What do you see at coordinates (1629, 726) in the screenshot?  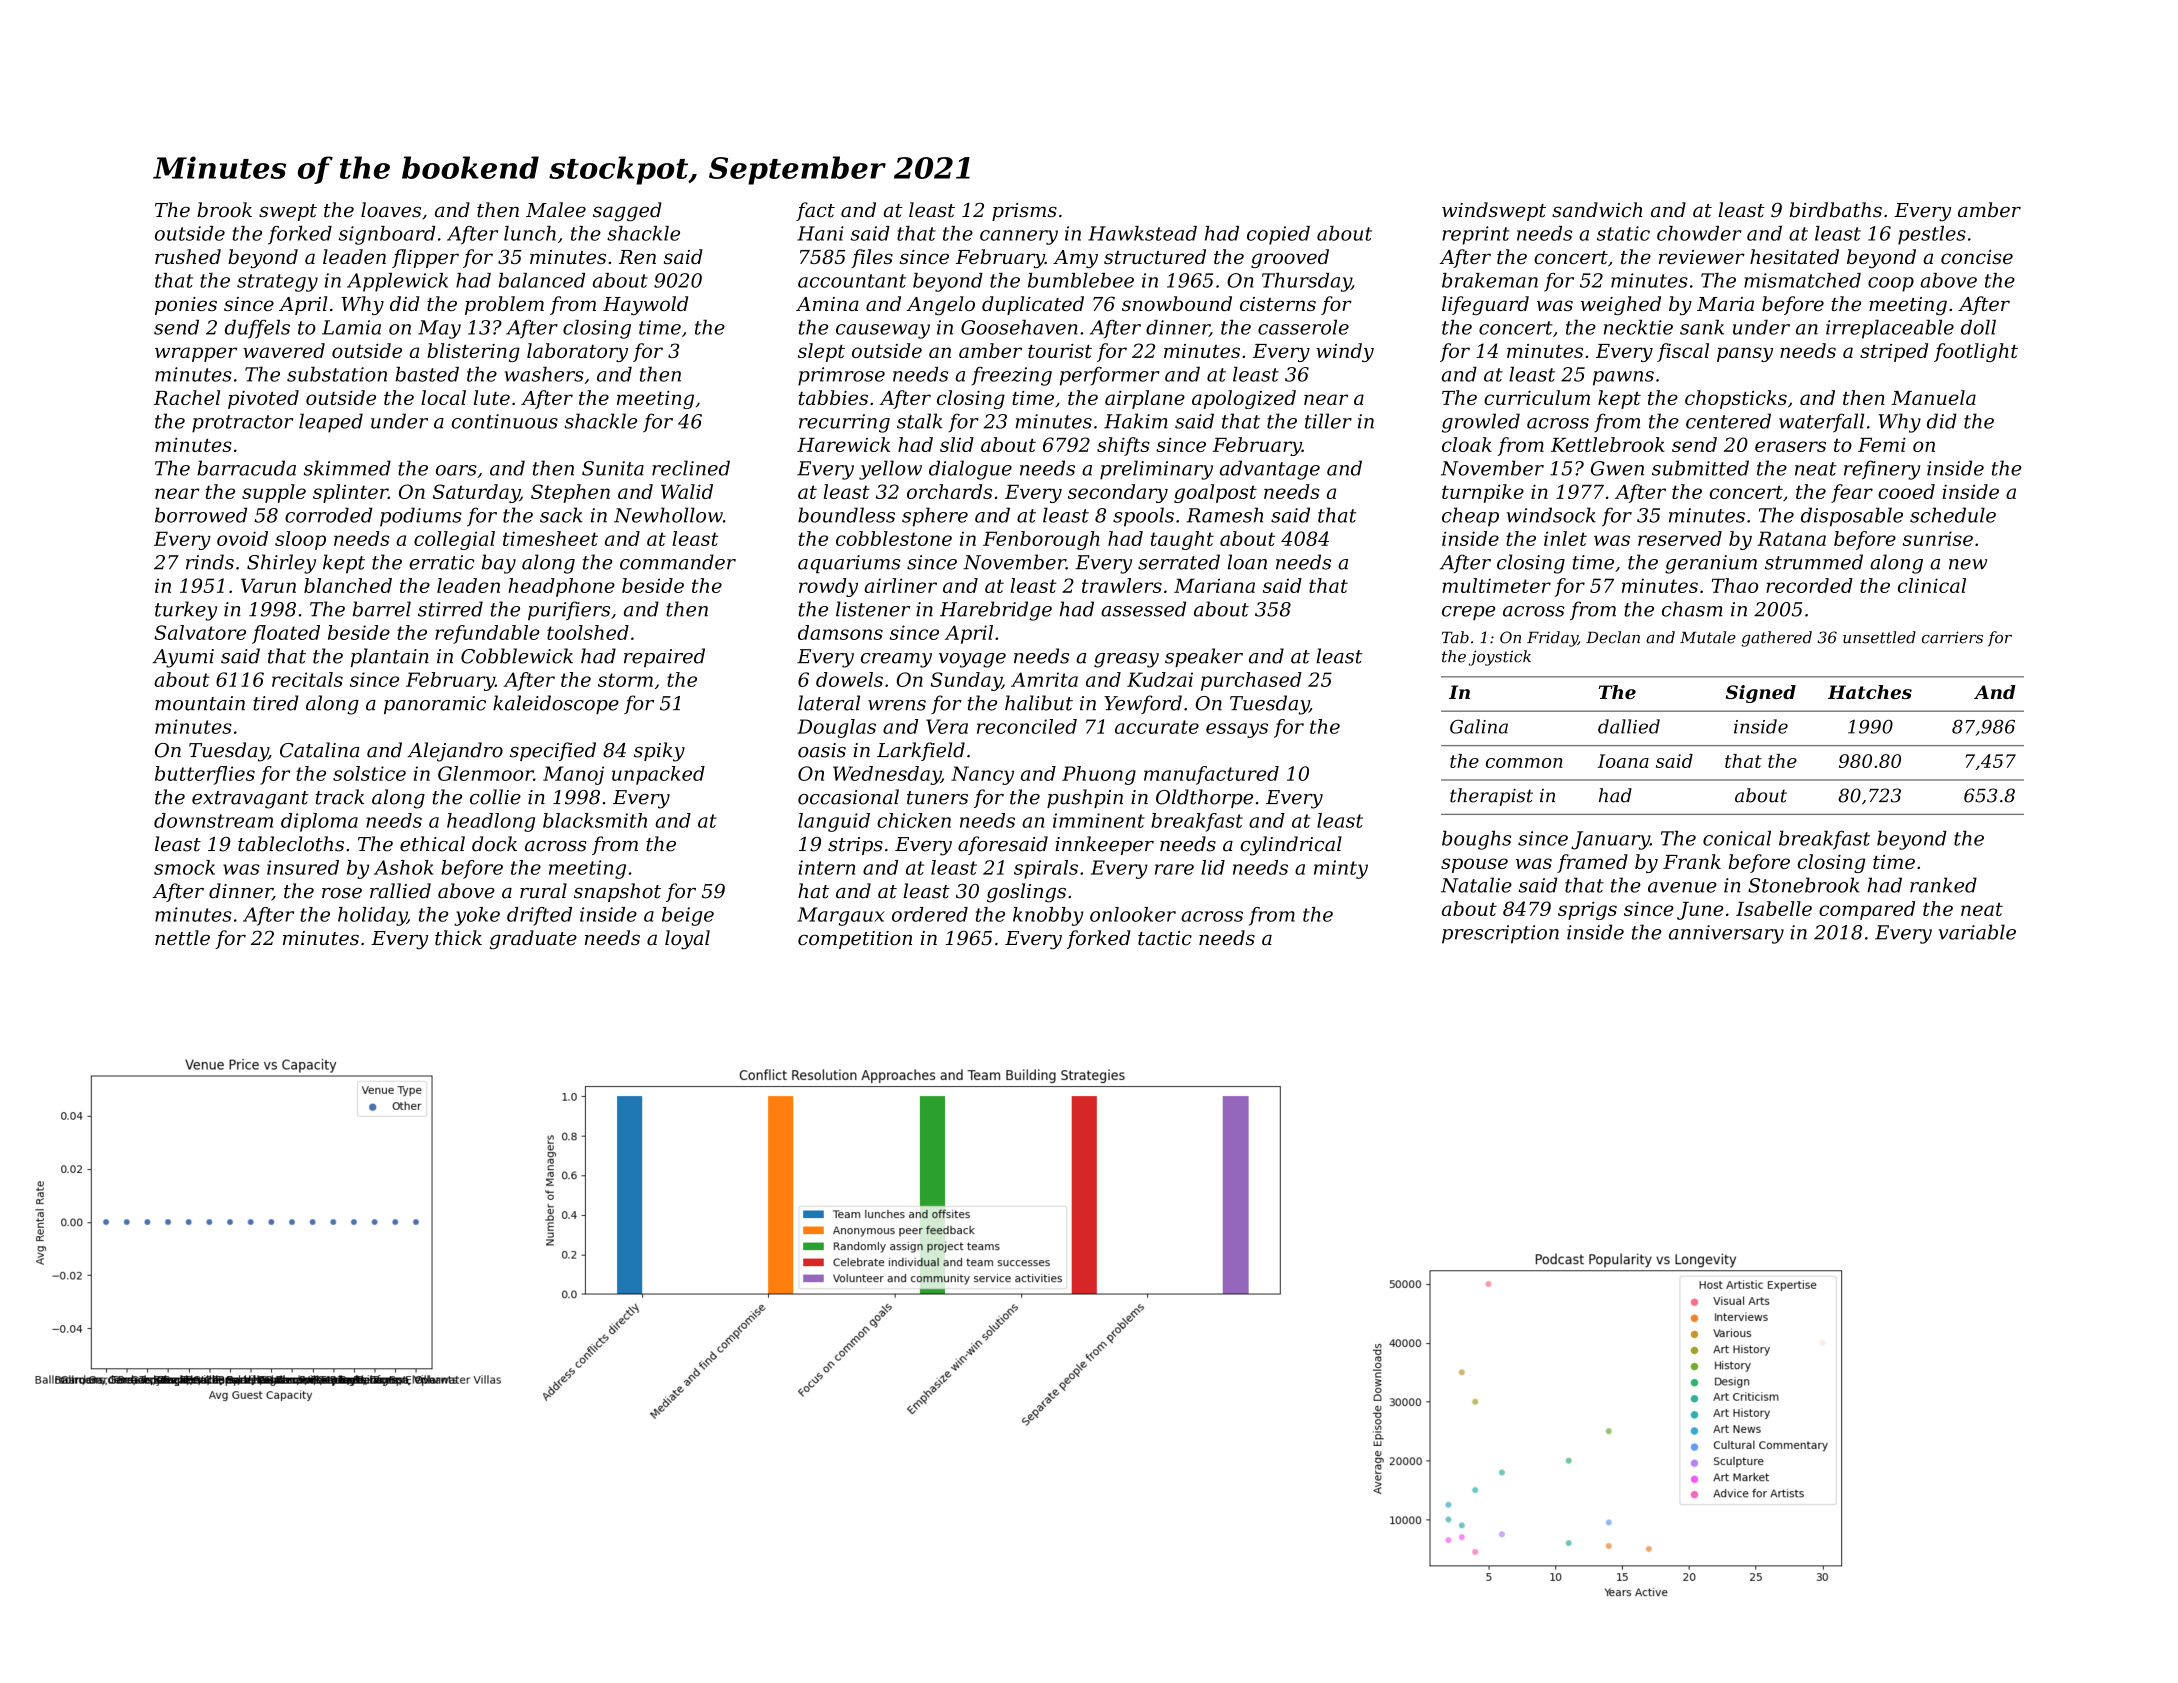 I see `dallied` at bounding box center [1629, 726].
